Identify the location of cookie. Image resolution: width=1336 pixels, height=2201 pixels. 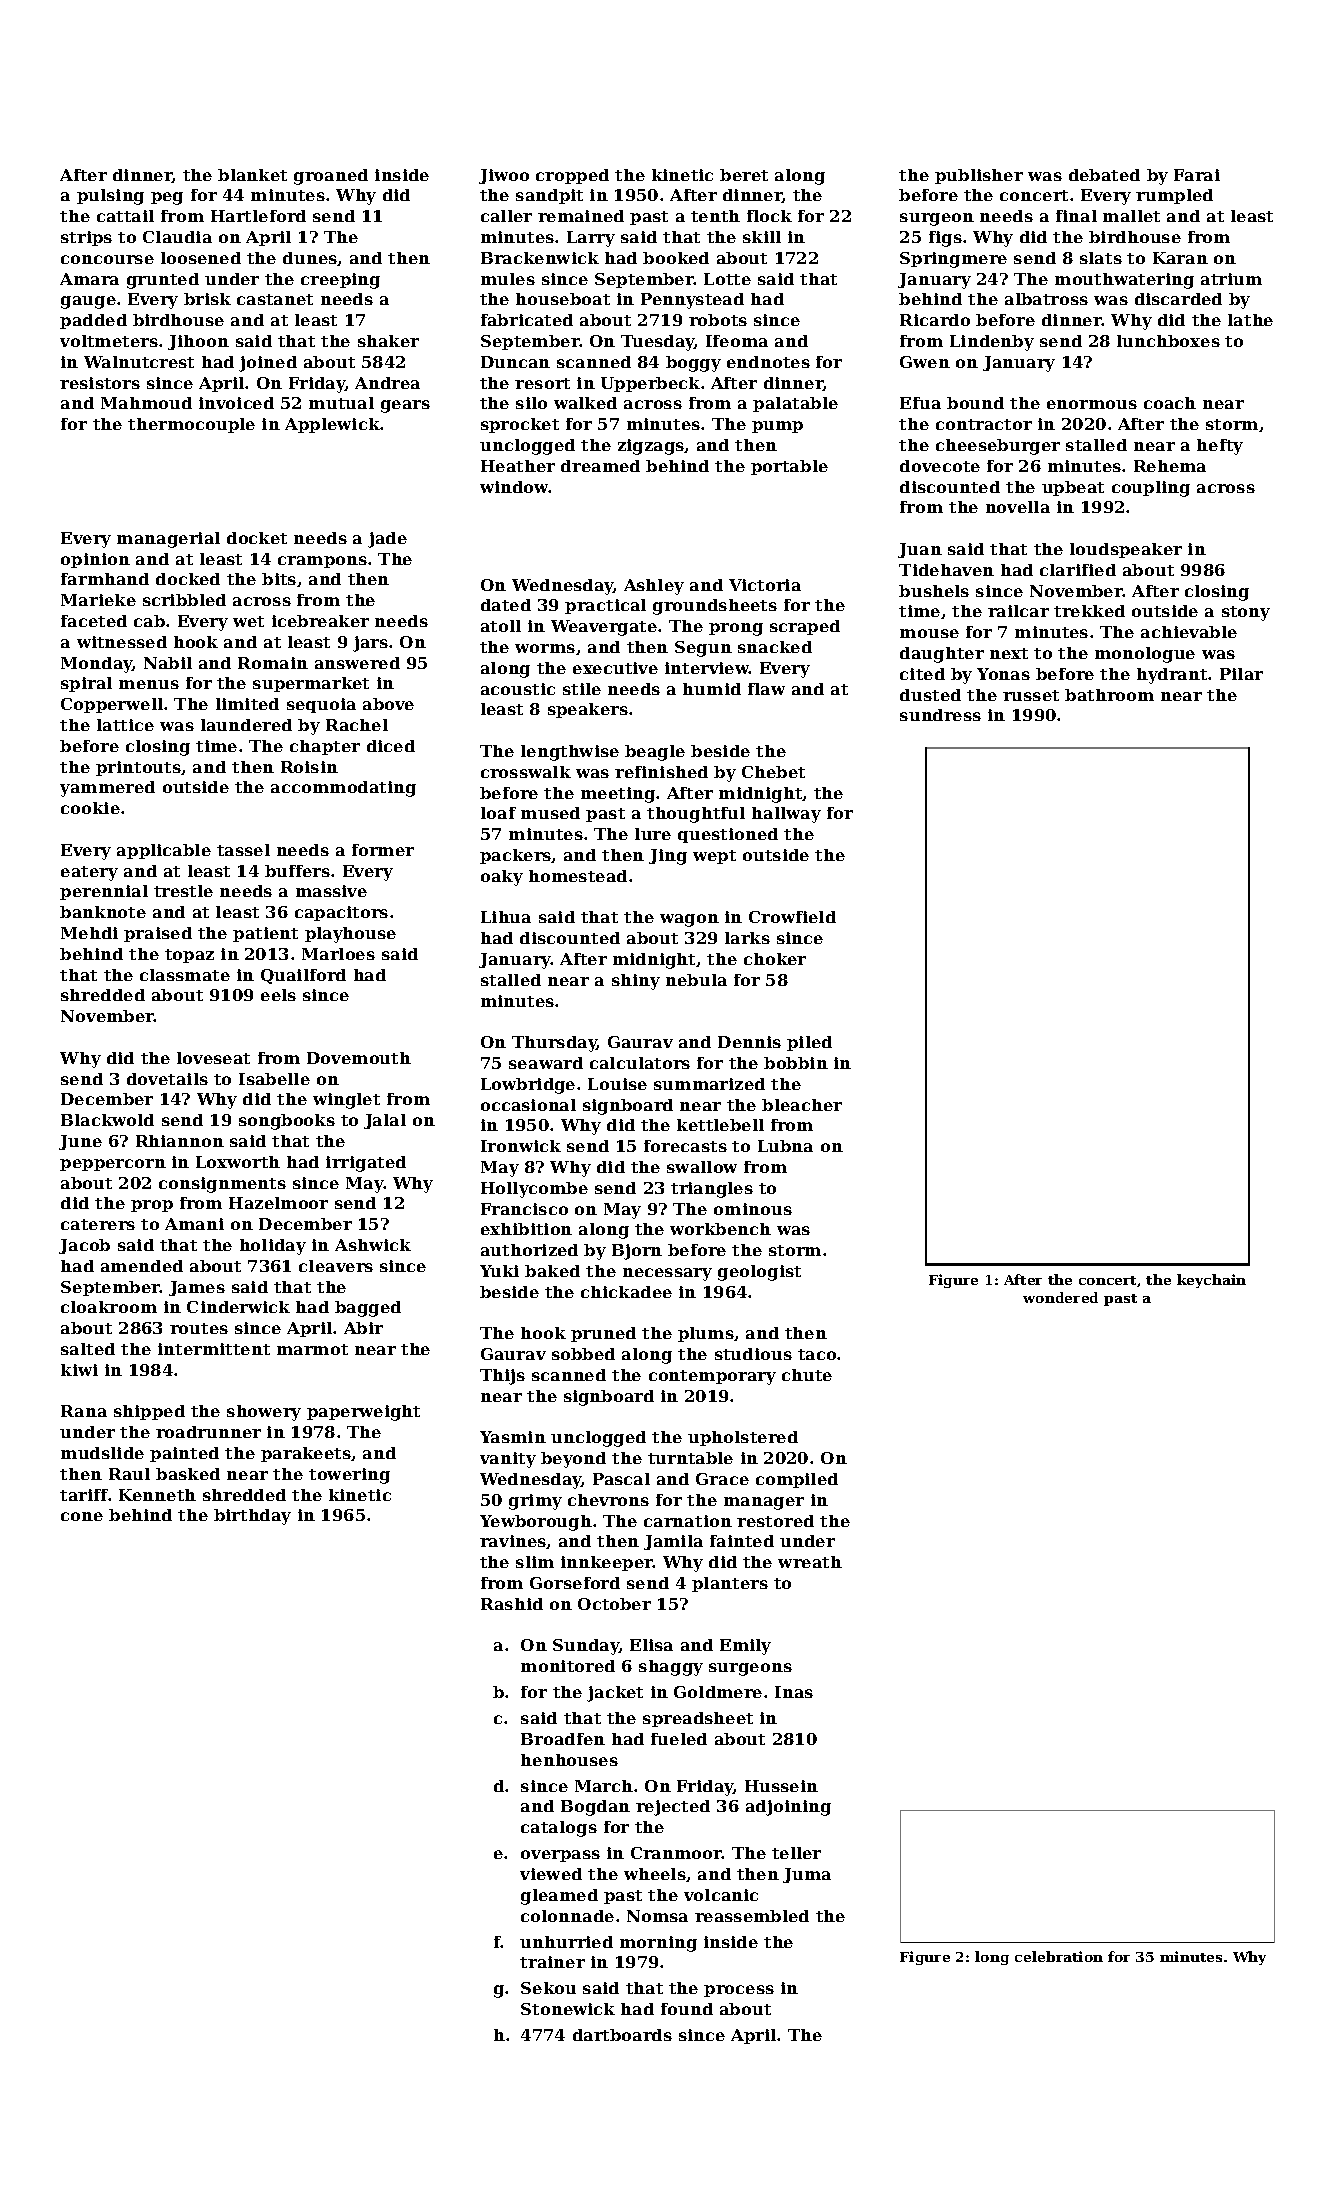
(90, 808).
